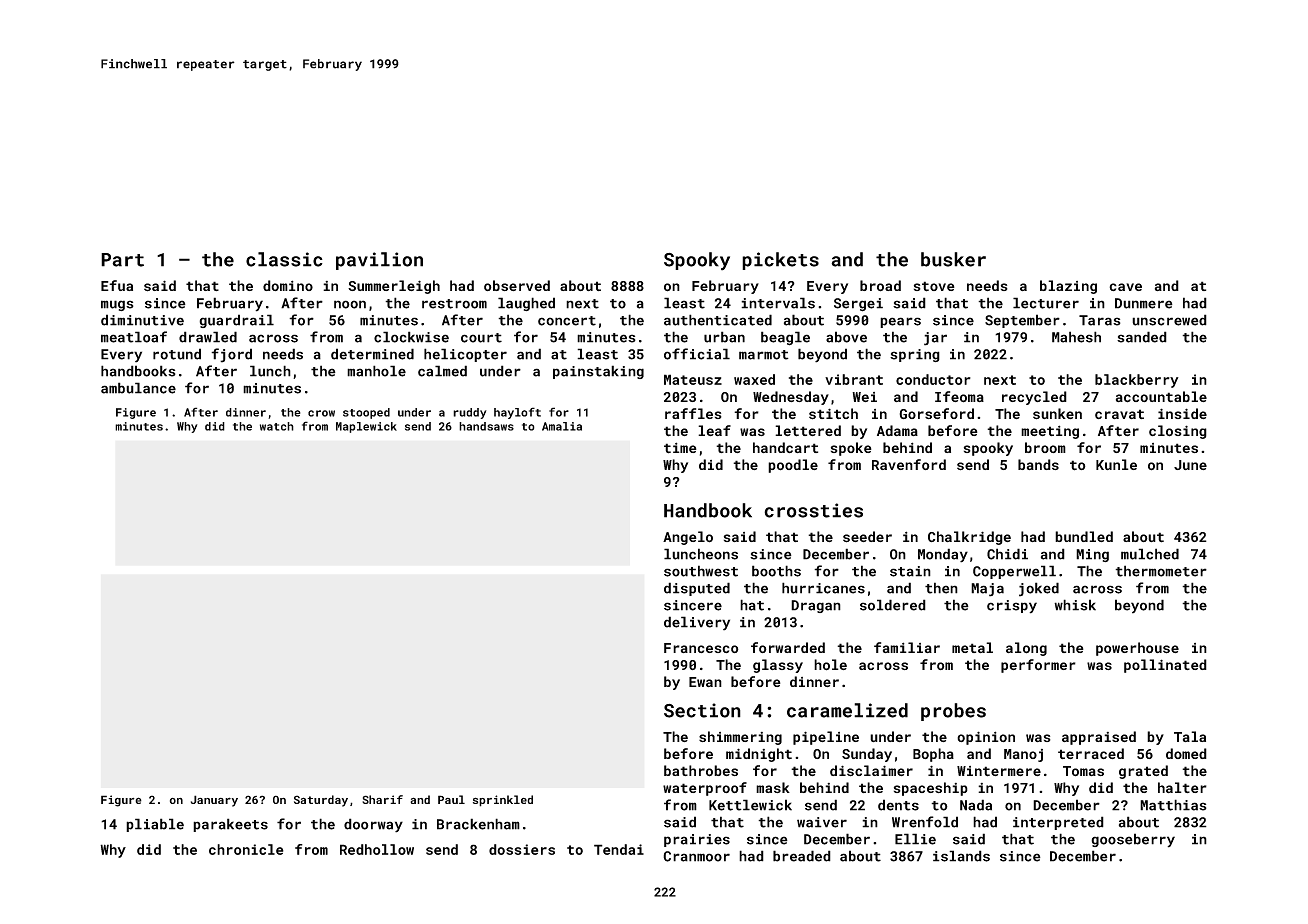 The height and width of the screenshot is (924, 1308). Describe the element at coordinates (522, 849) in the screenshot. I see `dossiers` at that location.
